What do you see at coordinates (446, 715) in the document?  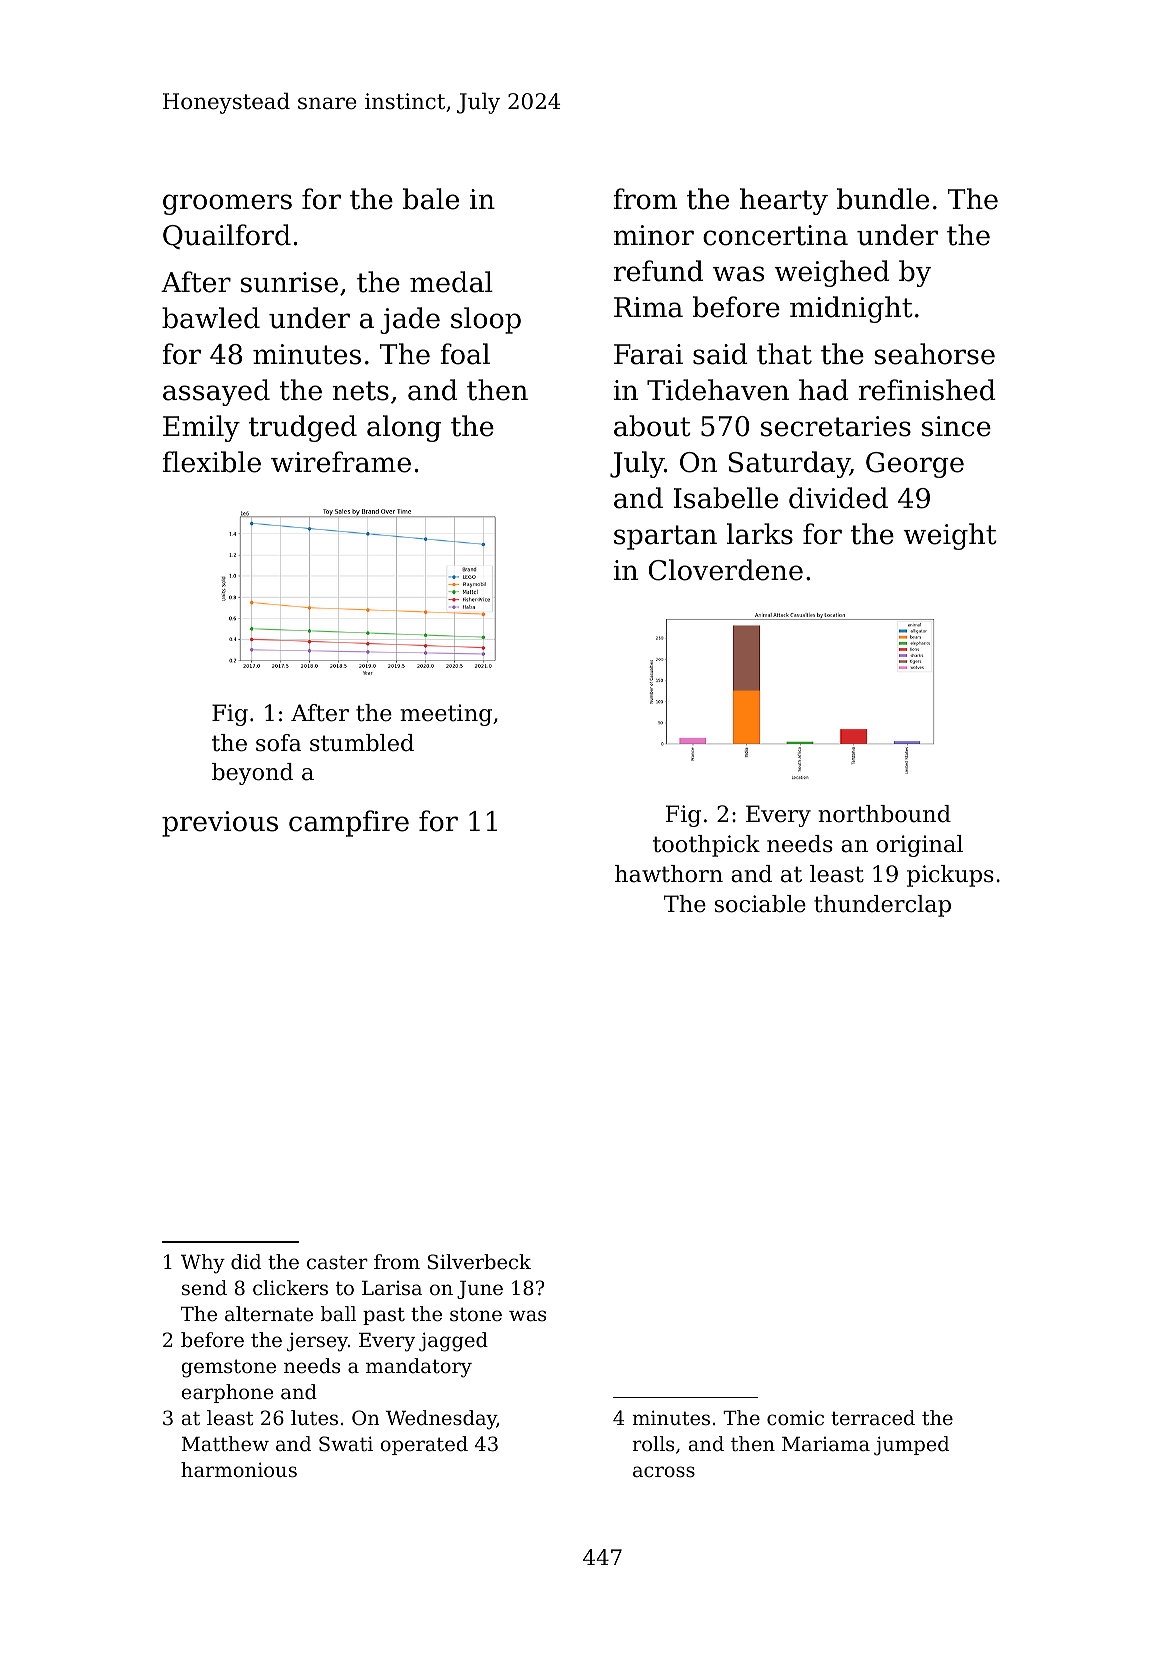 I see `meeting` at bounding box center [446, 715].
